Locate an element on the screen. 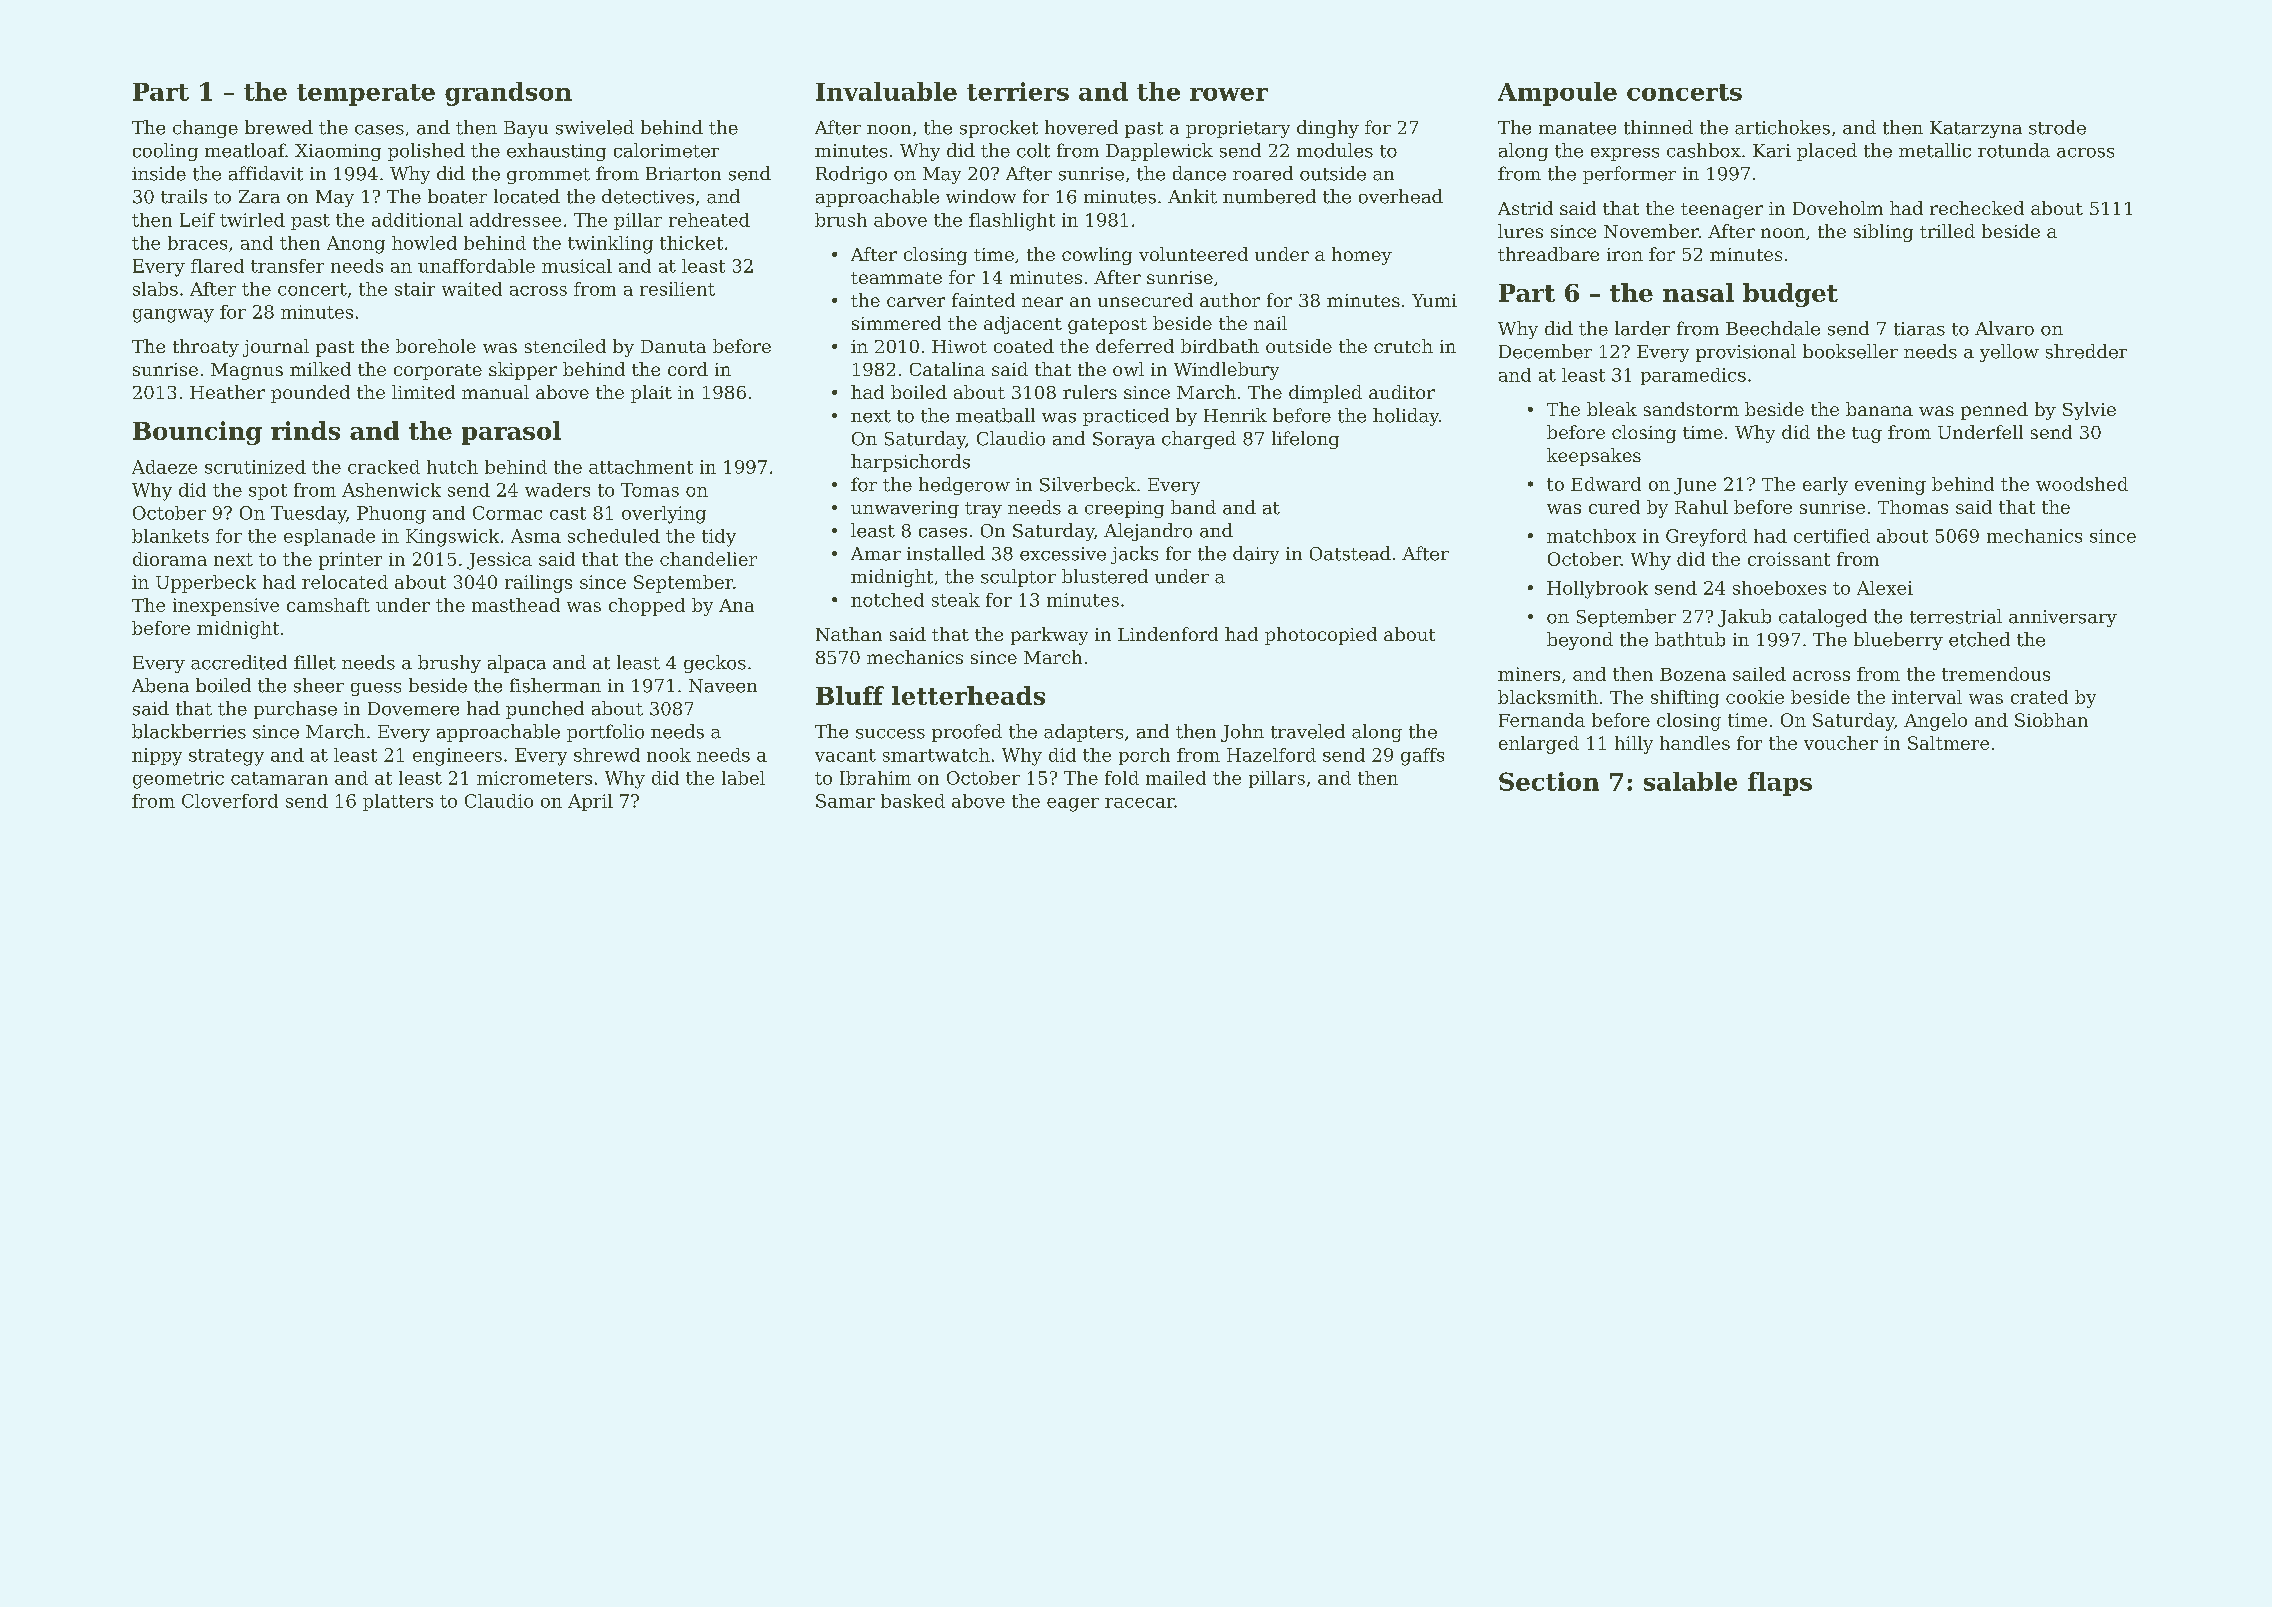  April is located at coordinates (590, 802).
